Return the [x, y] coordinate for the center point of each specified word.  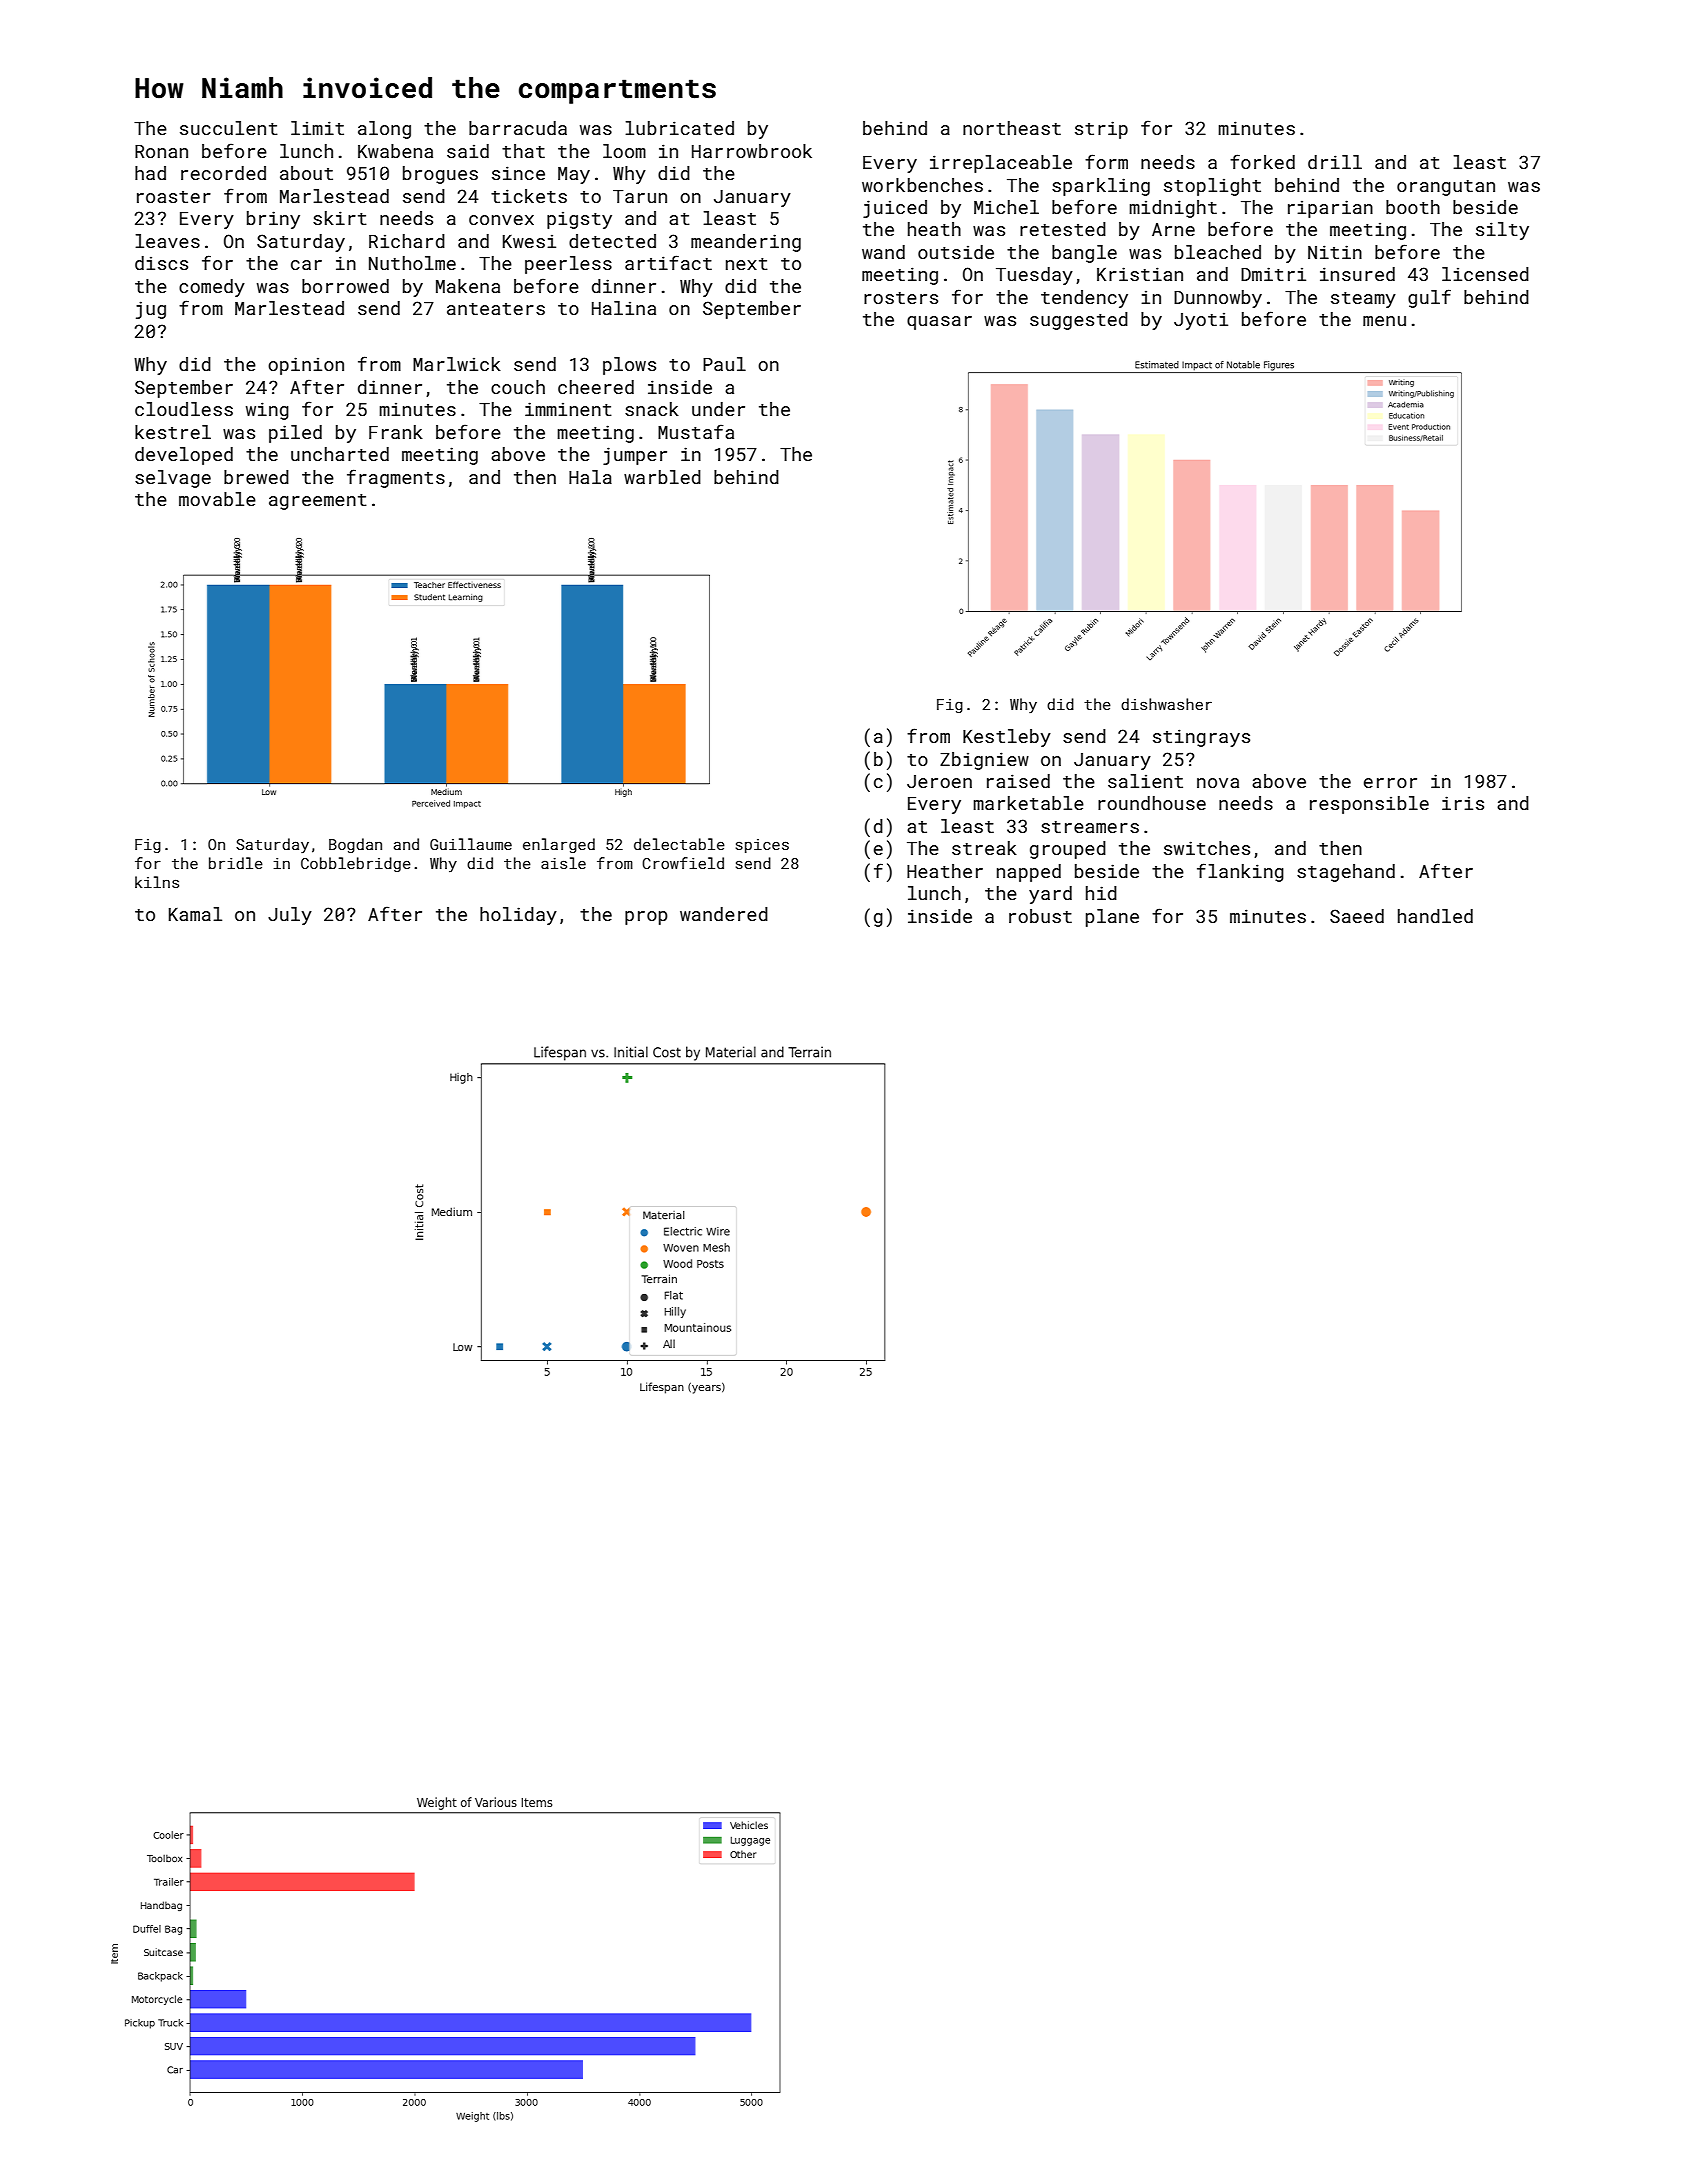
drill [1335, 162]
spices [762, 846]
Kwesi [529, 241]
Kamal [195, 914]
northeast [1012, 128]
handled [1435, 916]
